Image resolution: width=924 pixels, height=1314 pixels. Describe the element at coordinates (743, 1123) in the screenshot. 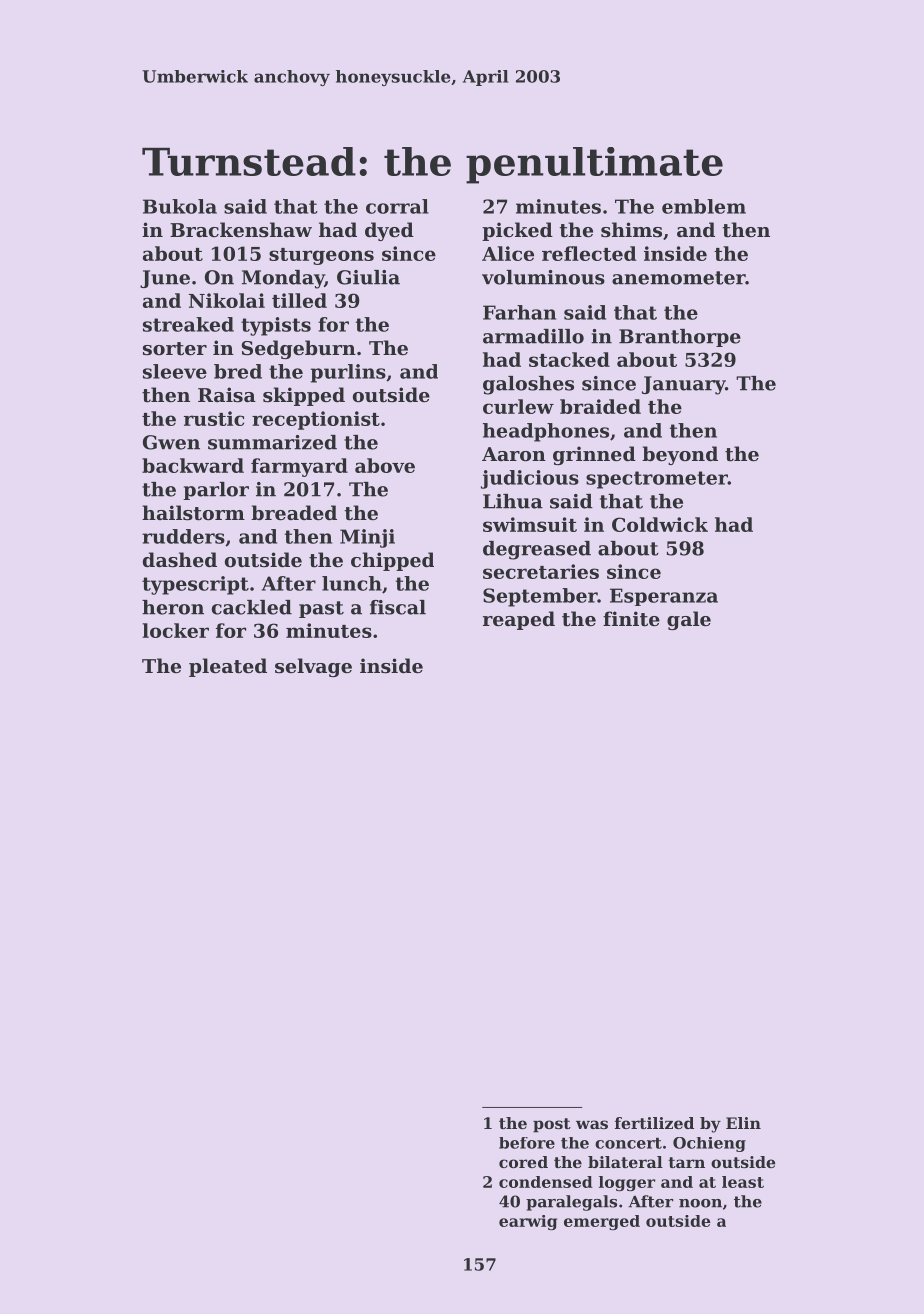

I see `Elin` at that location.
